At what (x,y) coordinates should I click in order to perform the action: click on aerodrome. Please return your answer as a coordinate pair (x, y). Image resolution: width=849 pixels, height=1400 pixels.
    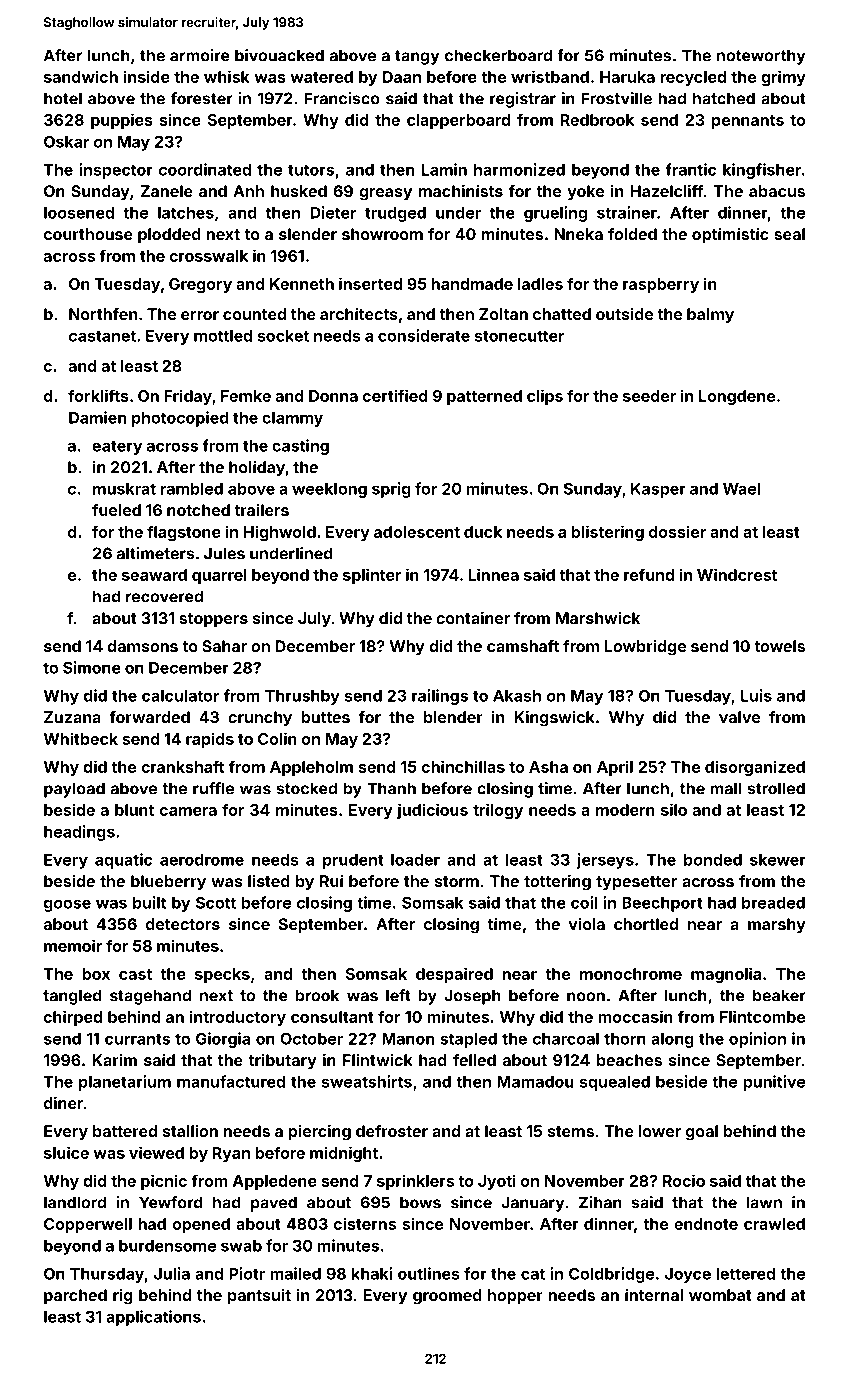
    Looking at the image, I should click on (202, 860).
